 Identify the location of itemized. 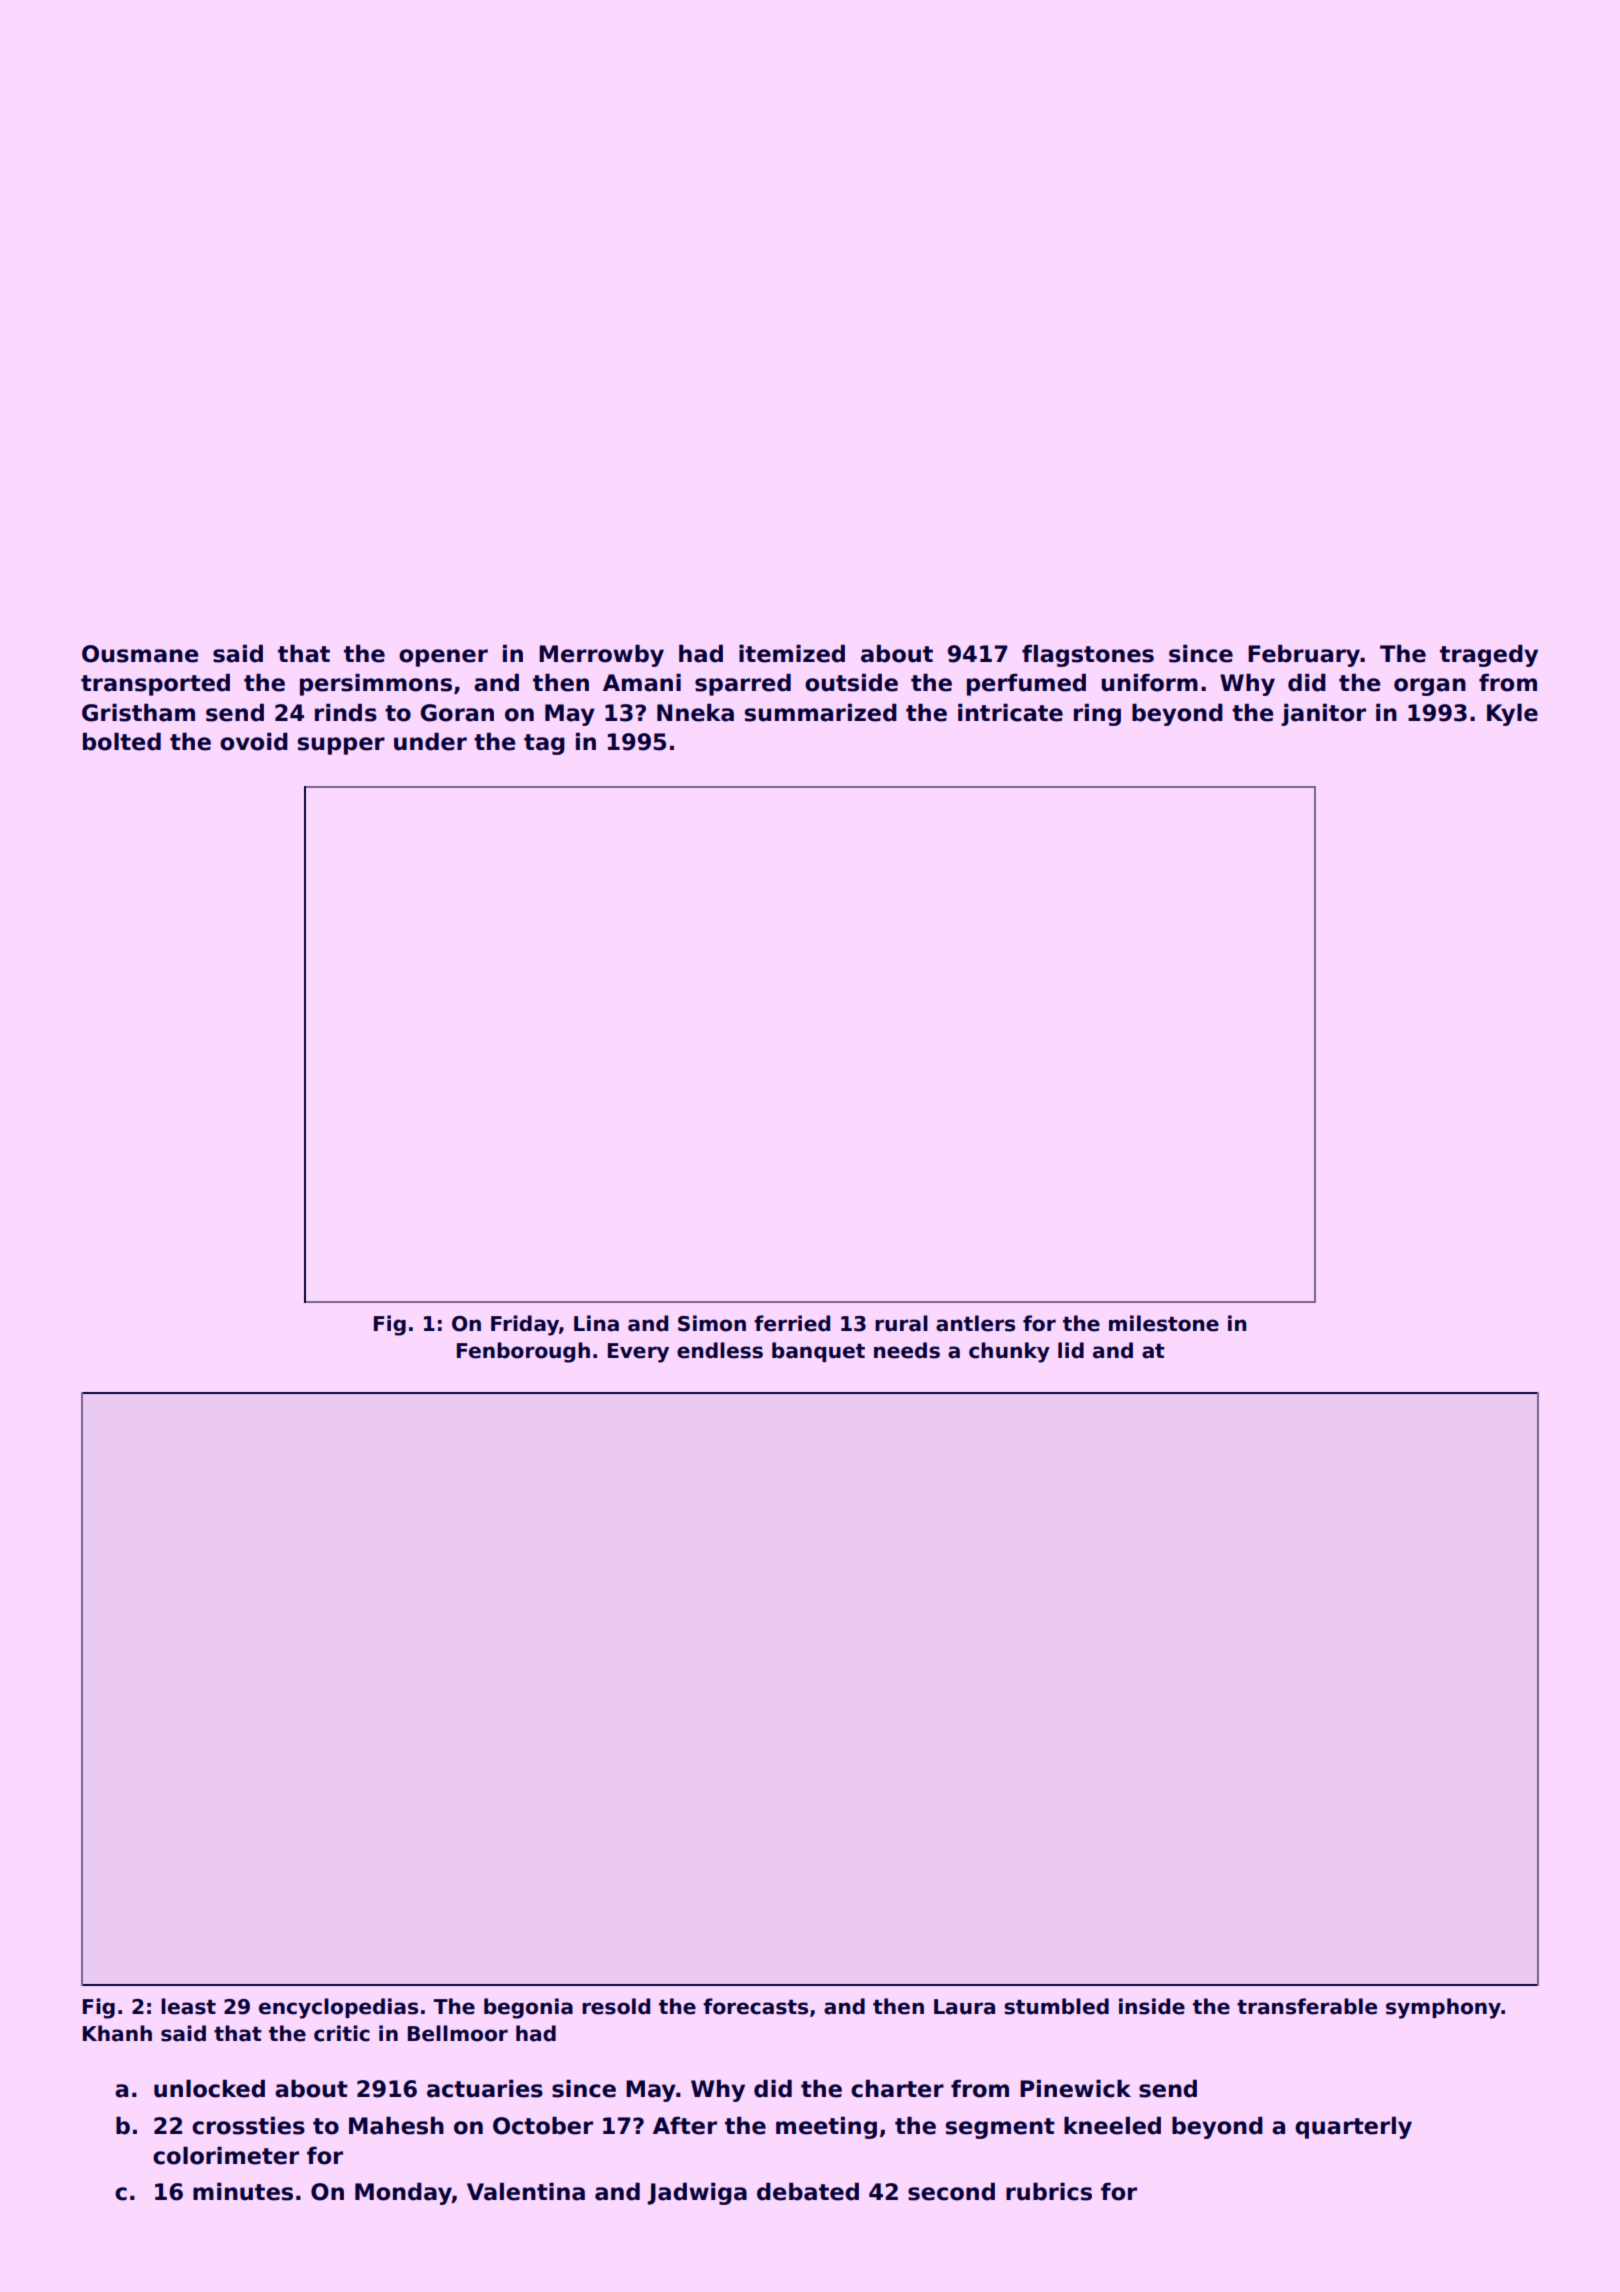
(792, 654).
